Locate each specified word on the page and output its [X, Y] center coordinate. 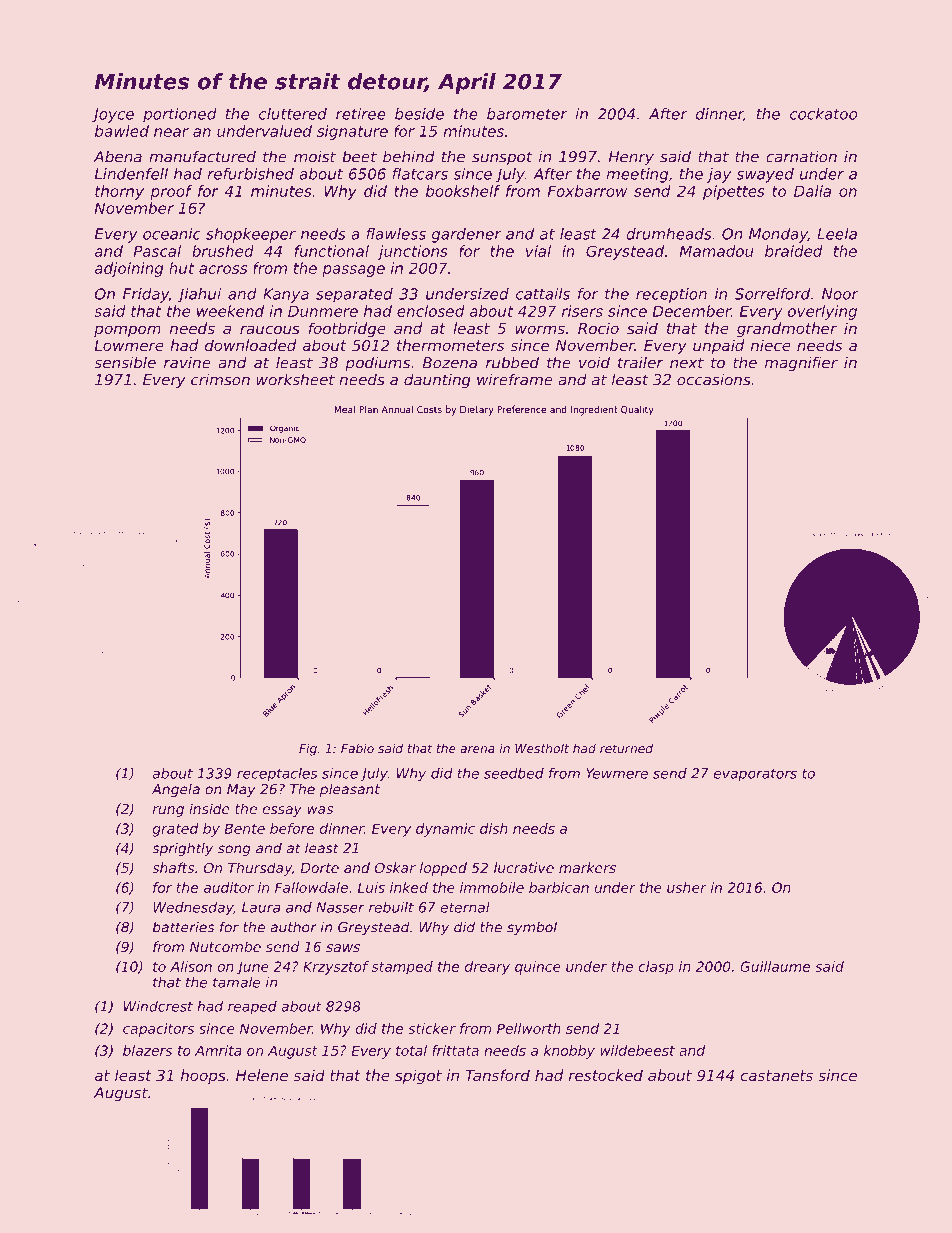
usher [687, 887]
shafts [173, 867]
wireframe [515, 379]
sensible [125, 362]
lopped [443, 869]
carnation [801, 157]
